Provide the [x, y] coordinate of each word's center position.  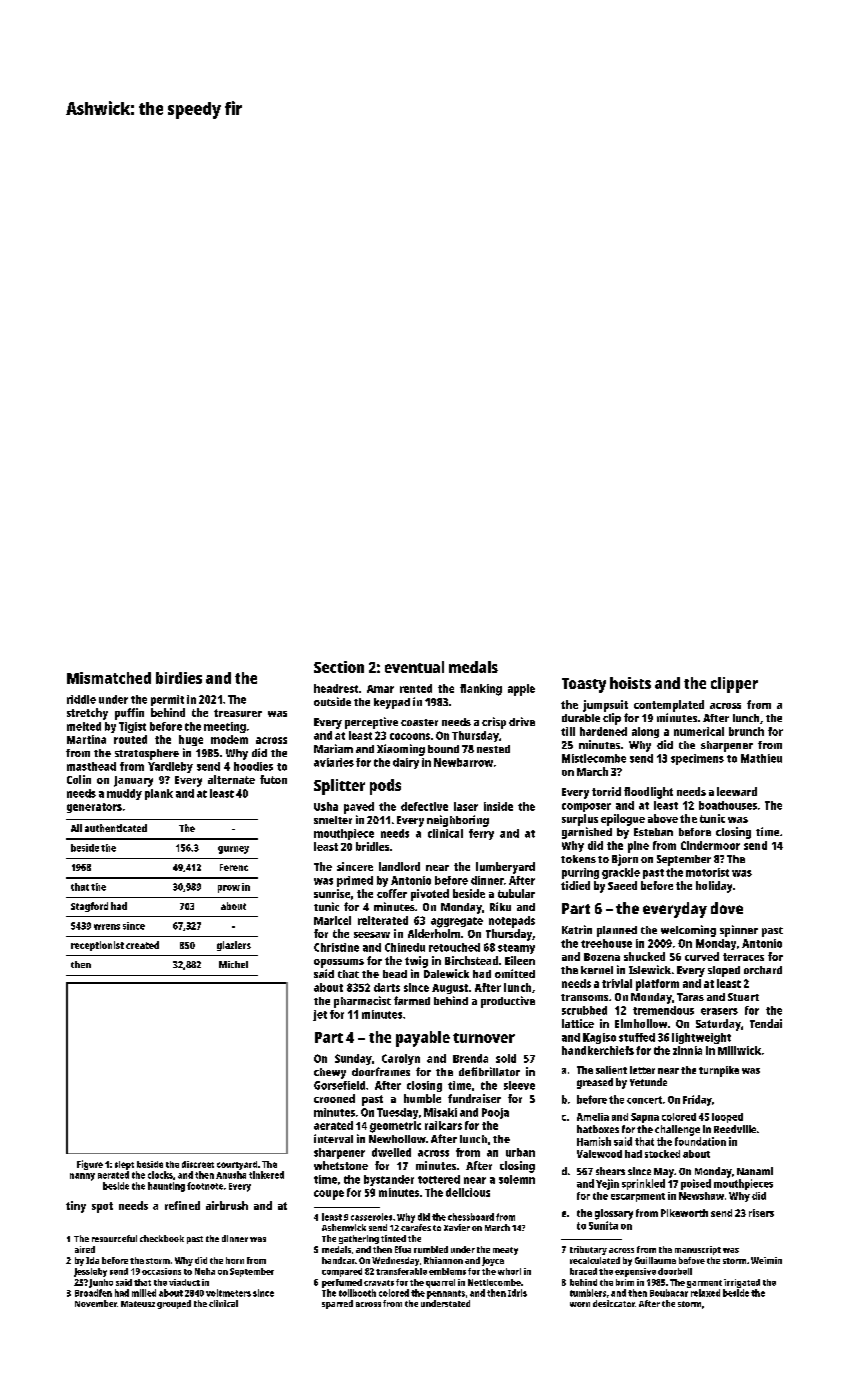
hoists [630, 683]
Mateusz [138, 1304]
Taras [690, 997]
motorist [707, 872]
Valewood [599, 1154]
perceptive [371, 723]
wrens [107, 927]
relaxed [705, 1293]
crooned [334, 1098]
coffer [392, 893]
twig [416, 962]
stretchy [87, 714]
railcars [443, 1125]
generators [94, 808]
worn [580, 1304]
